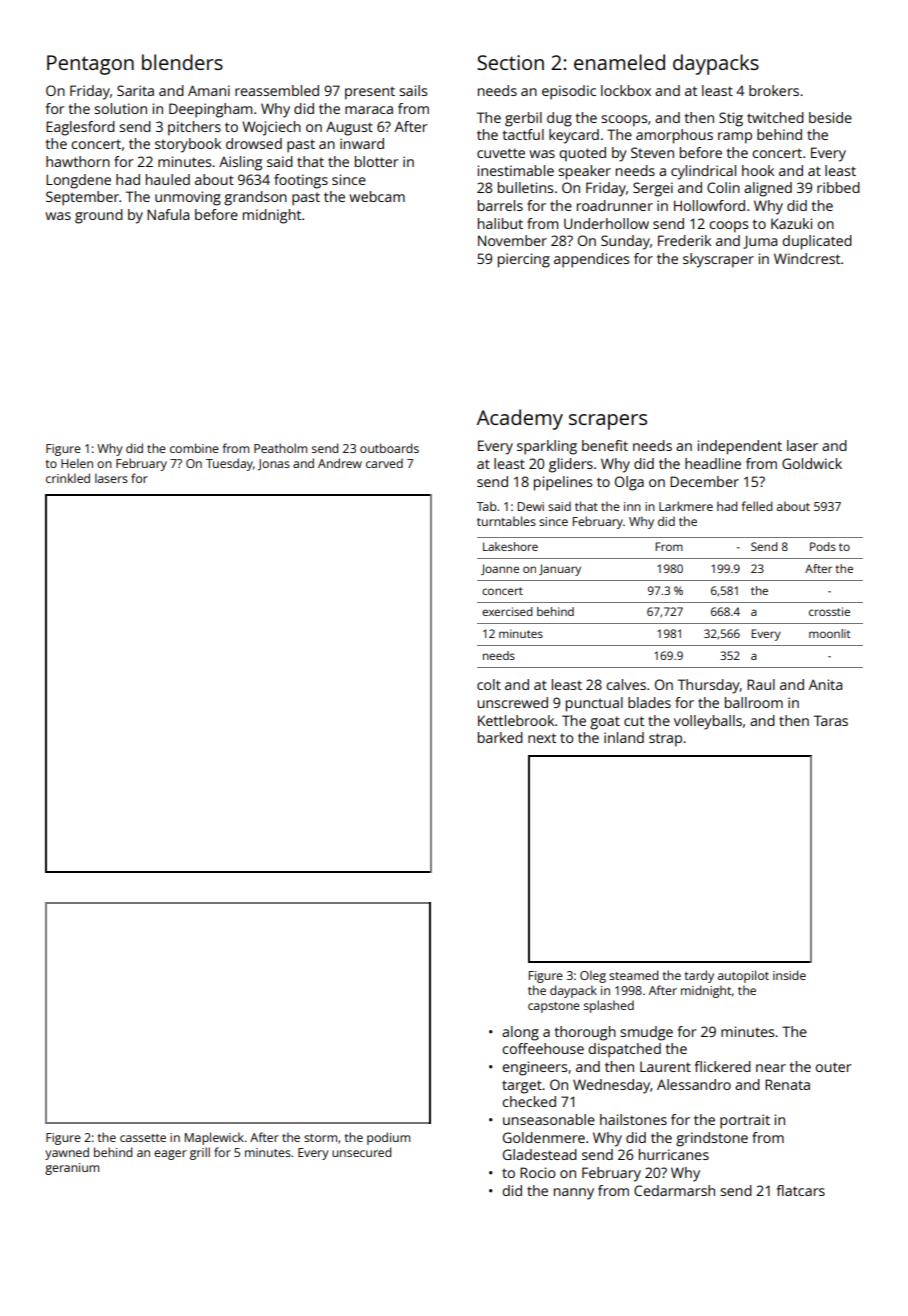  What do you see at coordinates (388, 1138) in the image?
I see `podium` at bounding box center [388, 1138].
